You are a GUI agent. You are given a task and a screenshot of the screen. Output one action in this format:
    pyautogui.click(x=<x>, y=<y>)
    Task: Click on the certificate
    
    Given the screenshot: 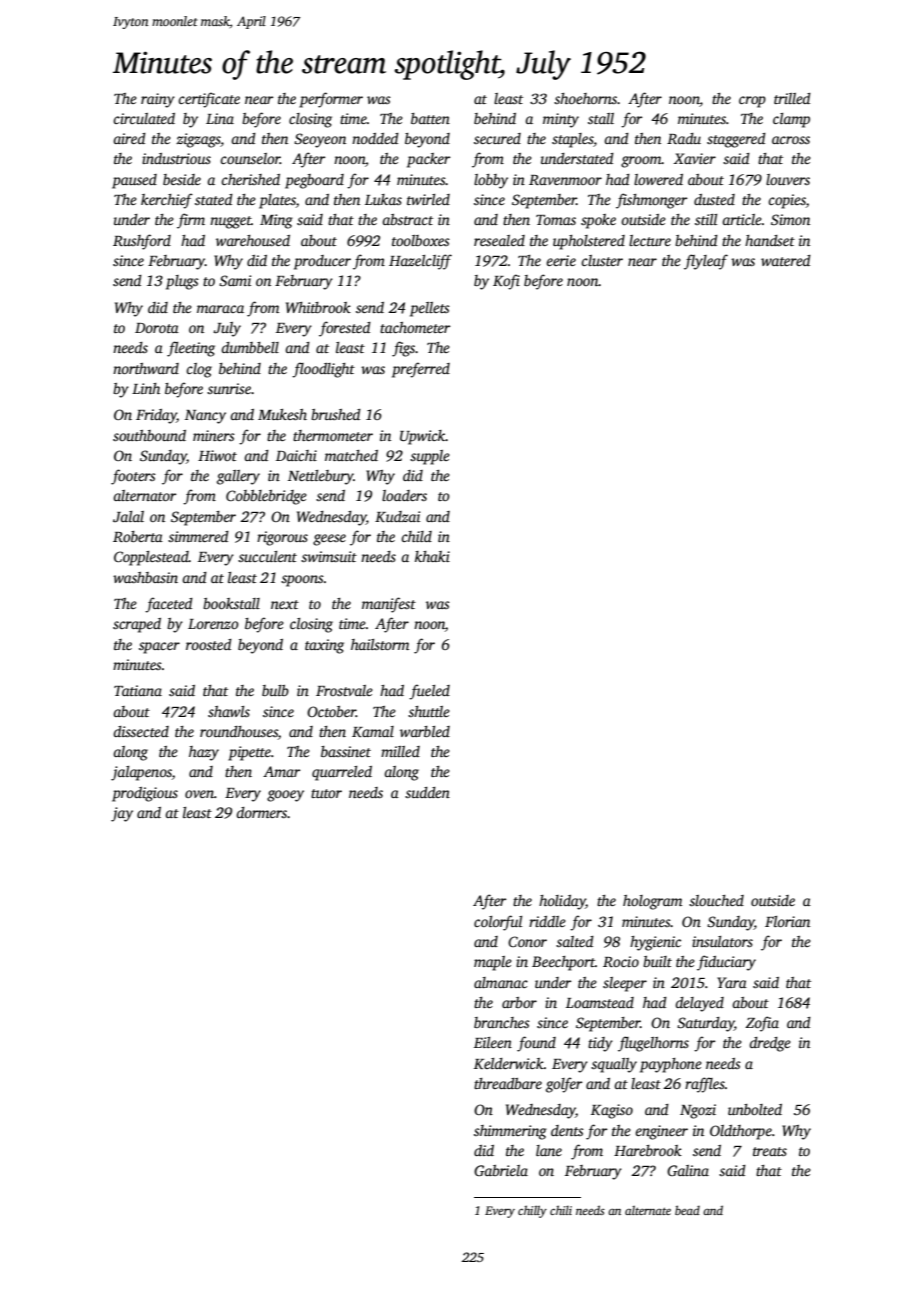 What is the action you would take?
    pyautogui.click(x=209, y=100)
